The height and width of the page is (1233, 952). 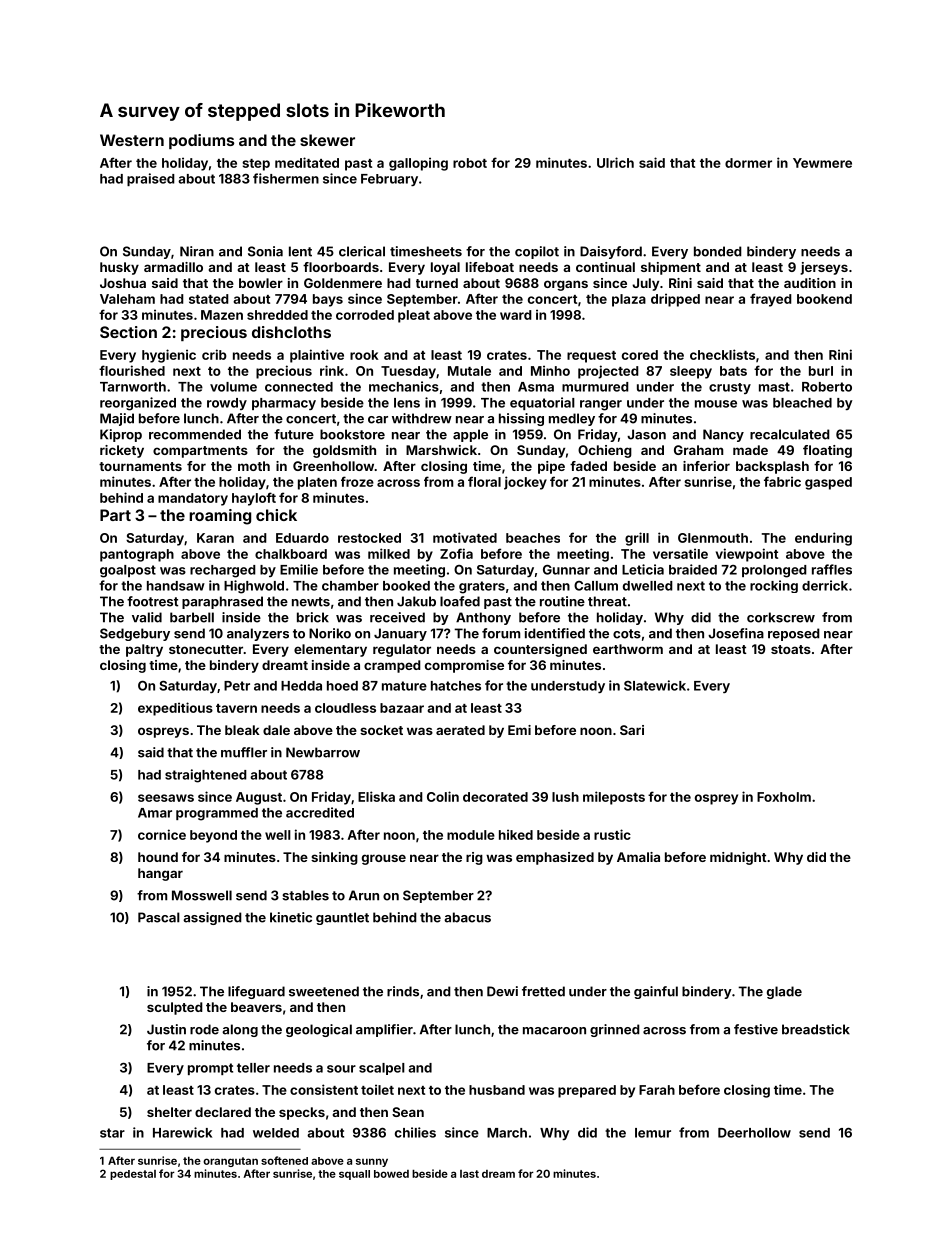 I want to click on gasped, so click(x=828, y=483).
